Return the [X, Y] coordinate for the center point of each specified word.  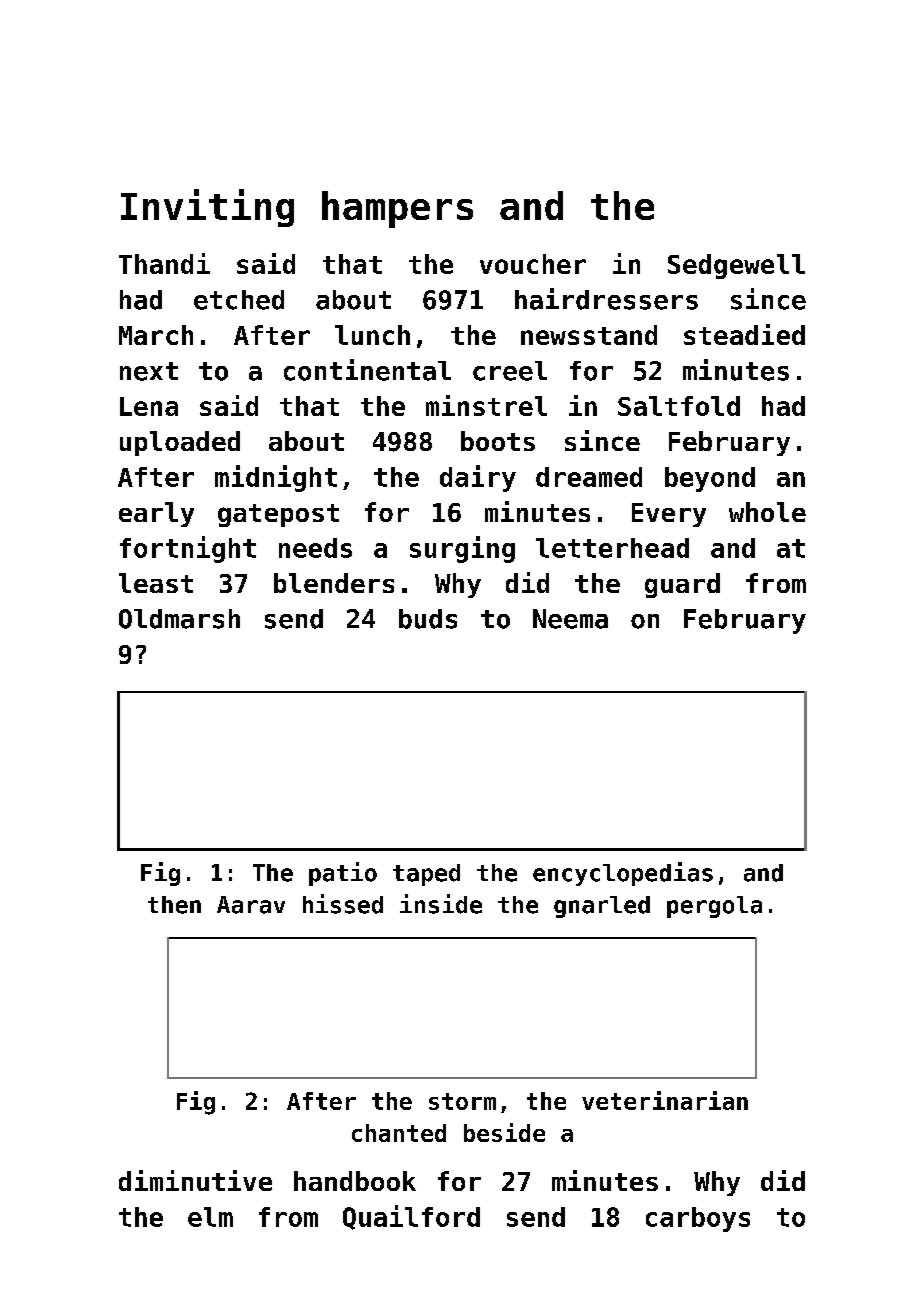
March [156, 335]
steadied [744, 334]
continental [367, 370]
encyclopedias [623, 874]
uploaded [180, 443]
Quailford [411, 1217]
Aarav [251, 905]
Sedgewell [736, 266]
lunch [372, 335]
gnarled [602, 907]
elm [210, 1217]
